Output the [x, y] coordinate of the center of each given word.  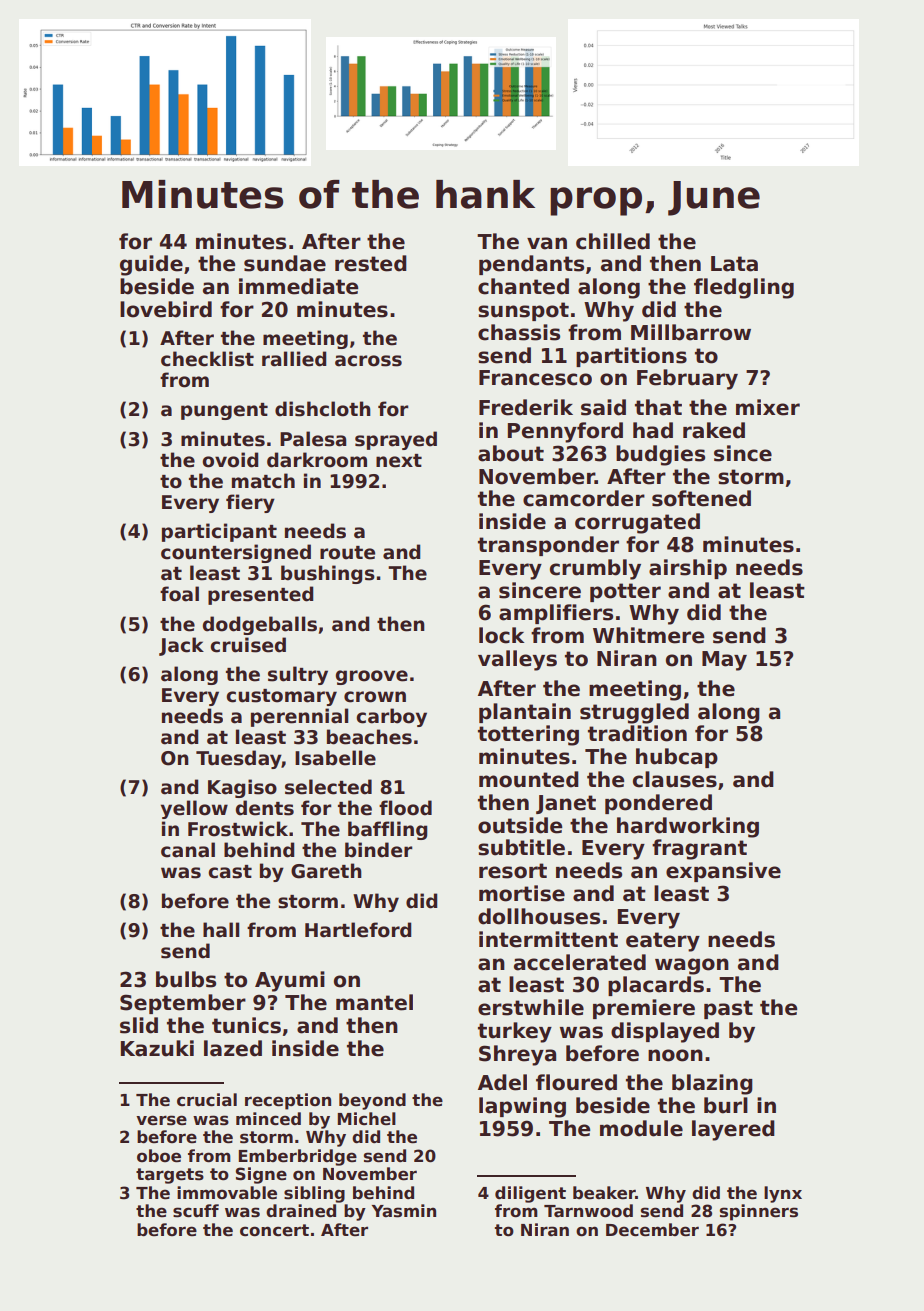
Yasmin [404, 1211]
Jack [181, 646]
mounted [529, 779]
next [399, 461]
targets [170, 1176]
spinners [759, 1212]
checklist [207, 359]
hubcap [677, 758]
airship [688, 569]
